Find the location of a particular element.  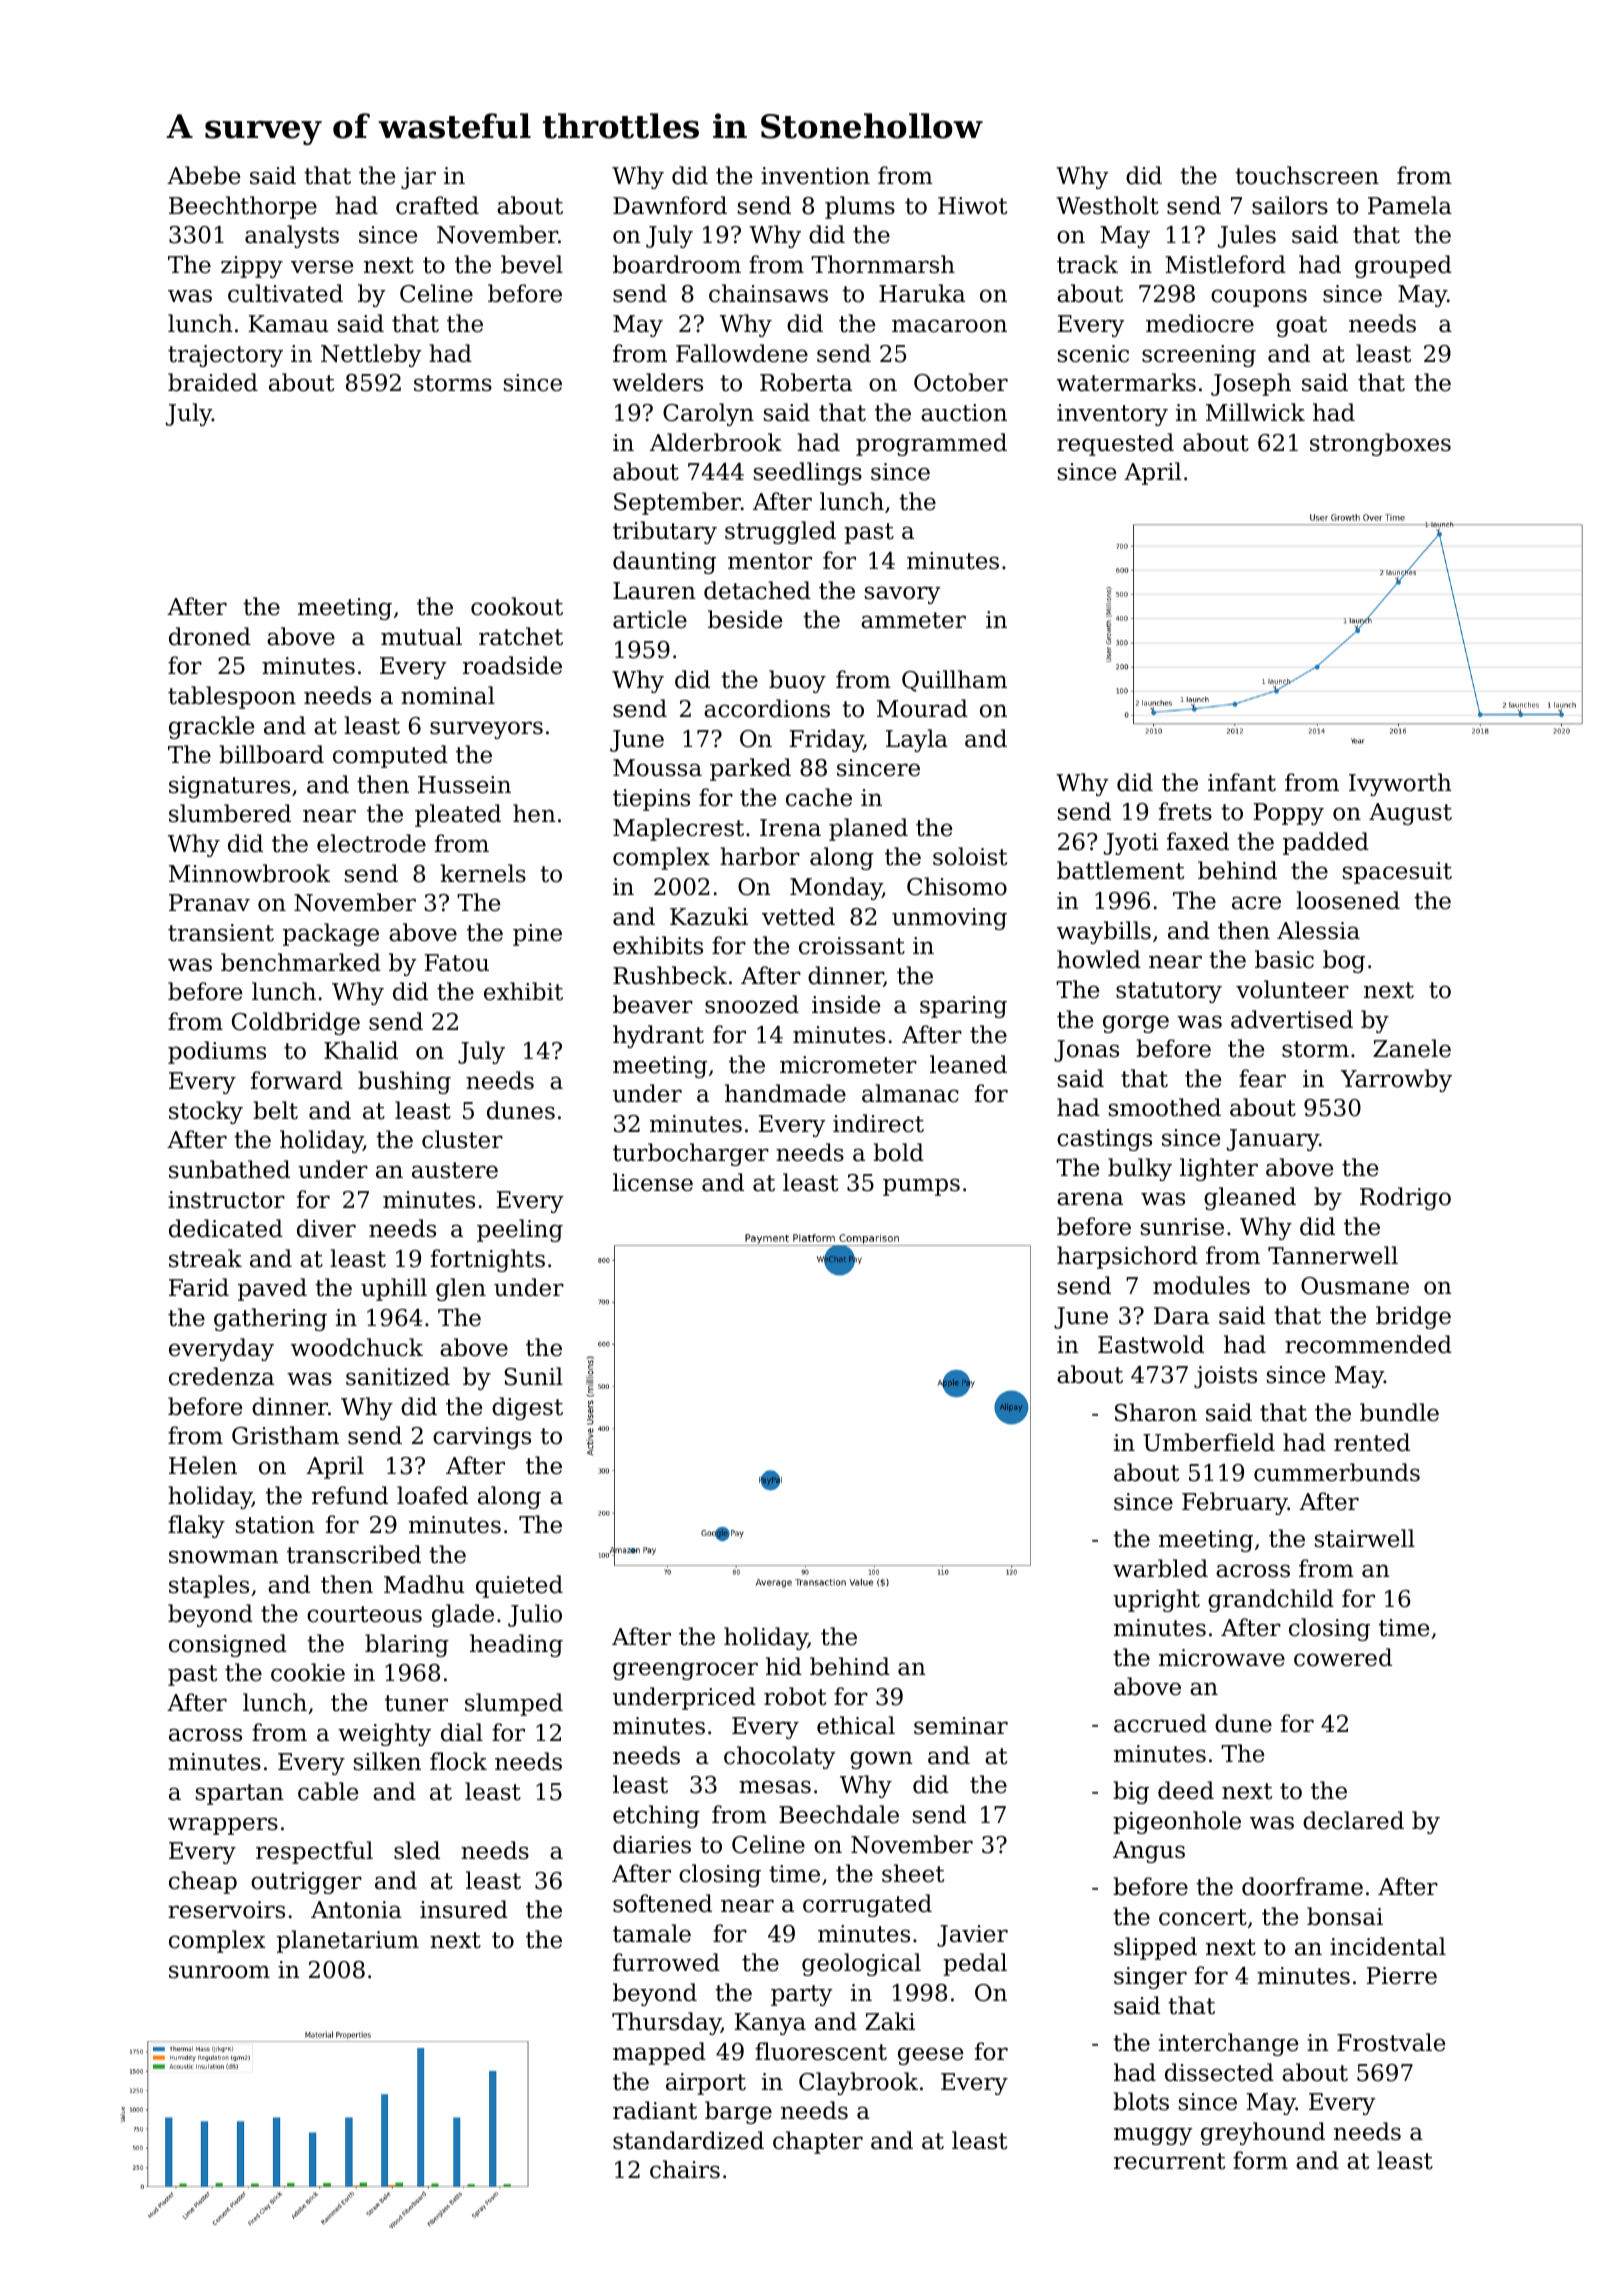

Umberfield is located at coordinates (1209, 1442).
